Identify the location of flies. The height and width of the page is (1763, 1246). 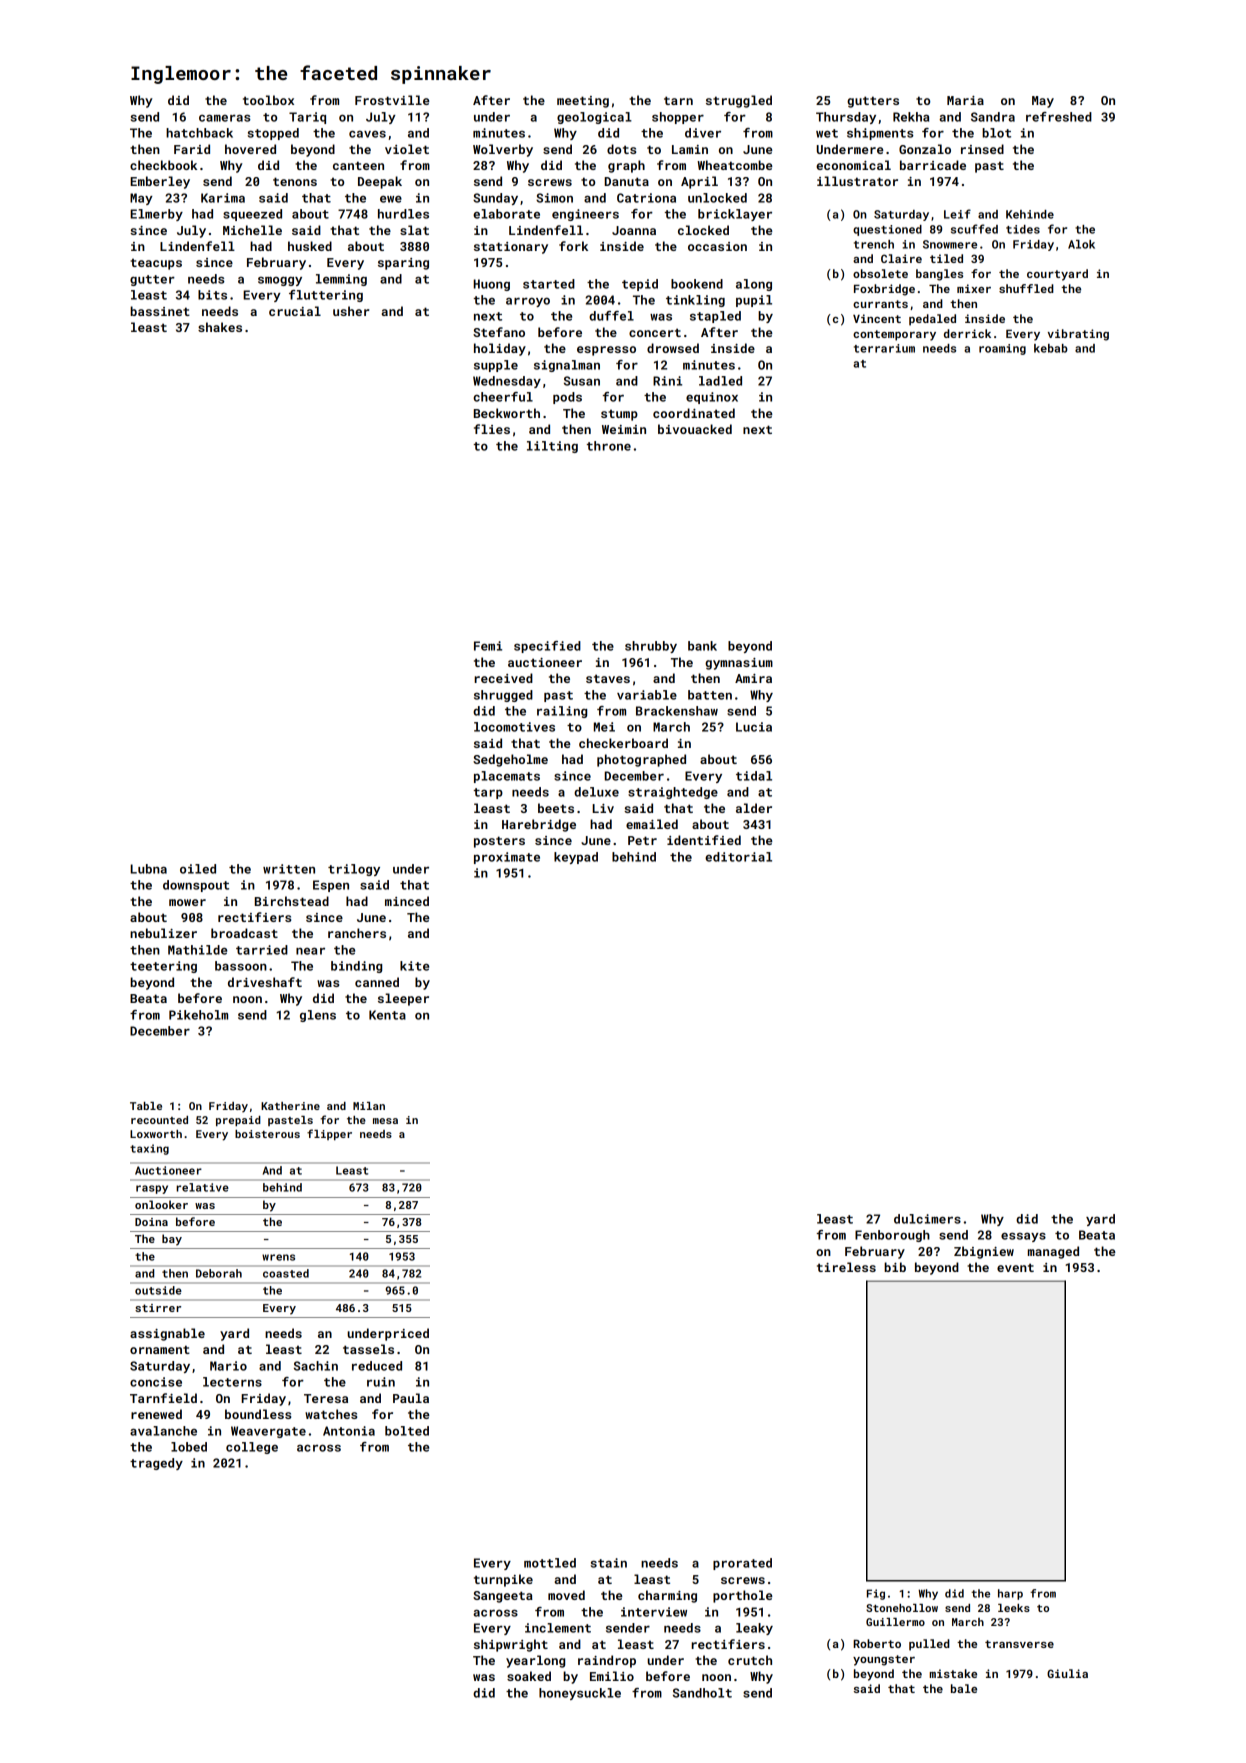
(492, 429).
